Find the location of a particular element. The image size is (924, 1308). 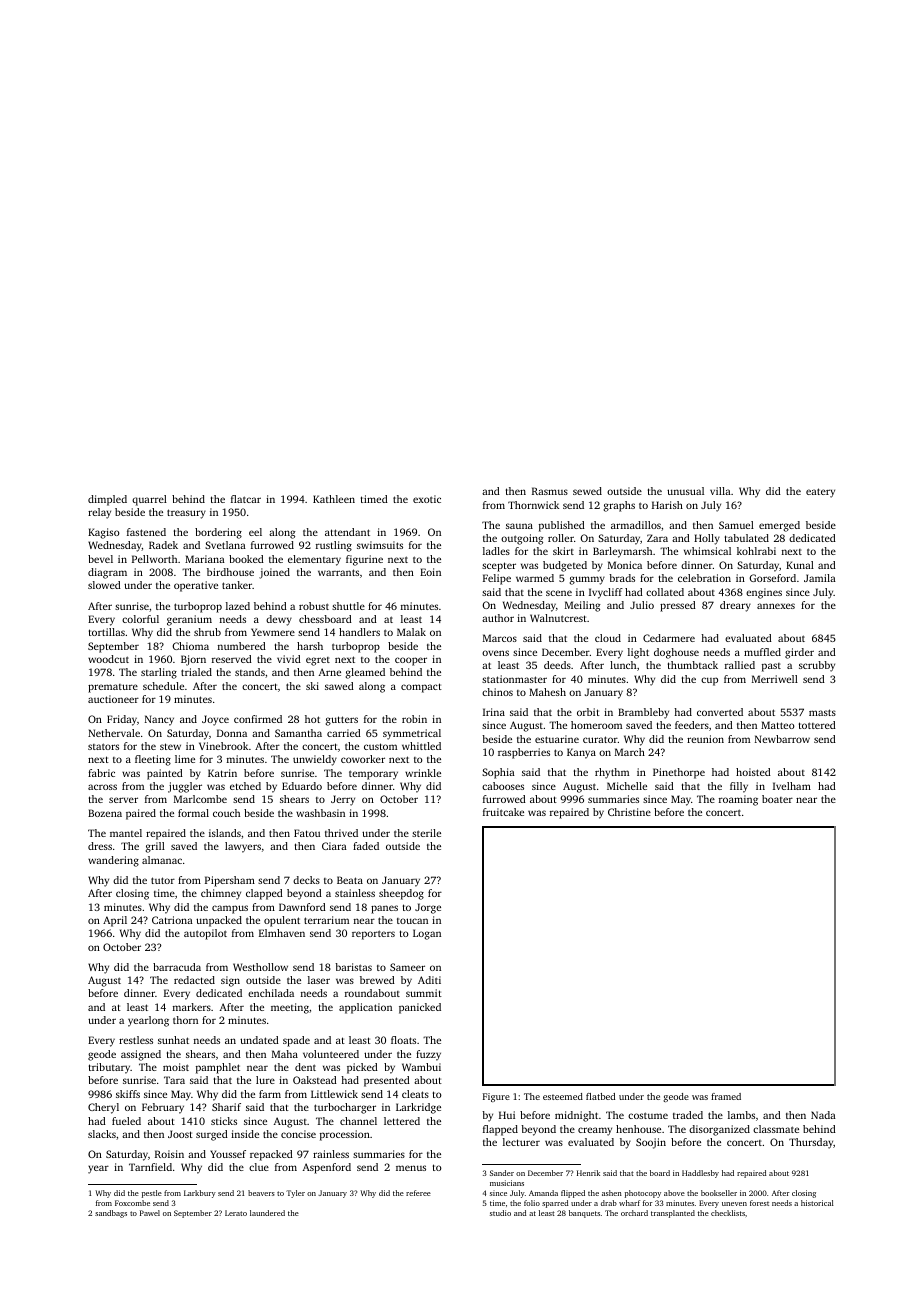

Christine is located at coordinates (629, 812).
